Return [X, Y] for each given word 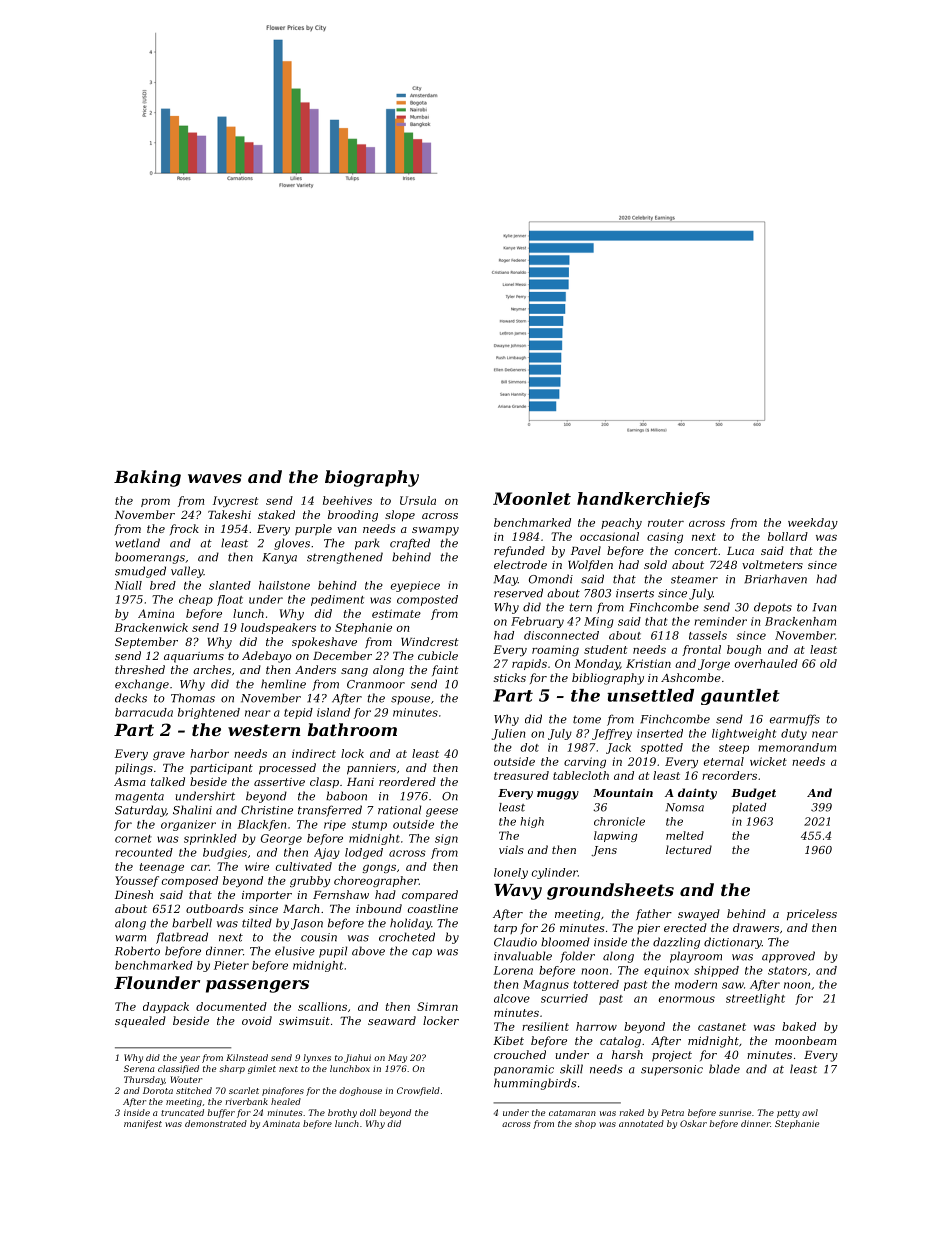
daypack [166, 1007]
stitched [194, 1090]
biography [372, 478]
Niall [128, 585]
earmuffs [795, 720]
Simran [437, 1006]
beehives [347, 500]
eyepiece [415, 586]
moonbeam [805, 1040]
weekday [813, 523]
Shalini [192, 810]
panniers [371, 769]
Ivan [824, 607]
